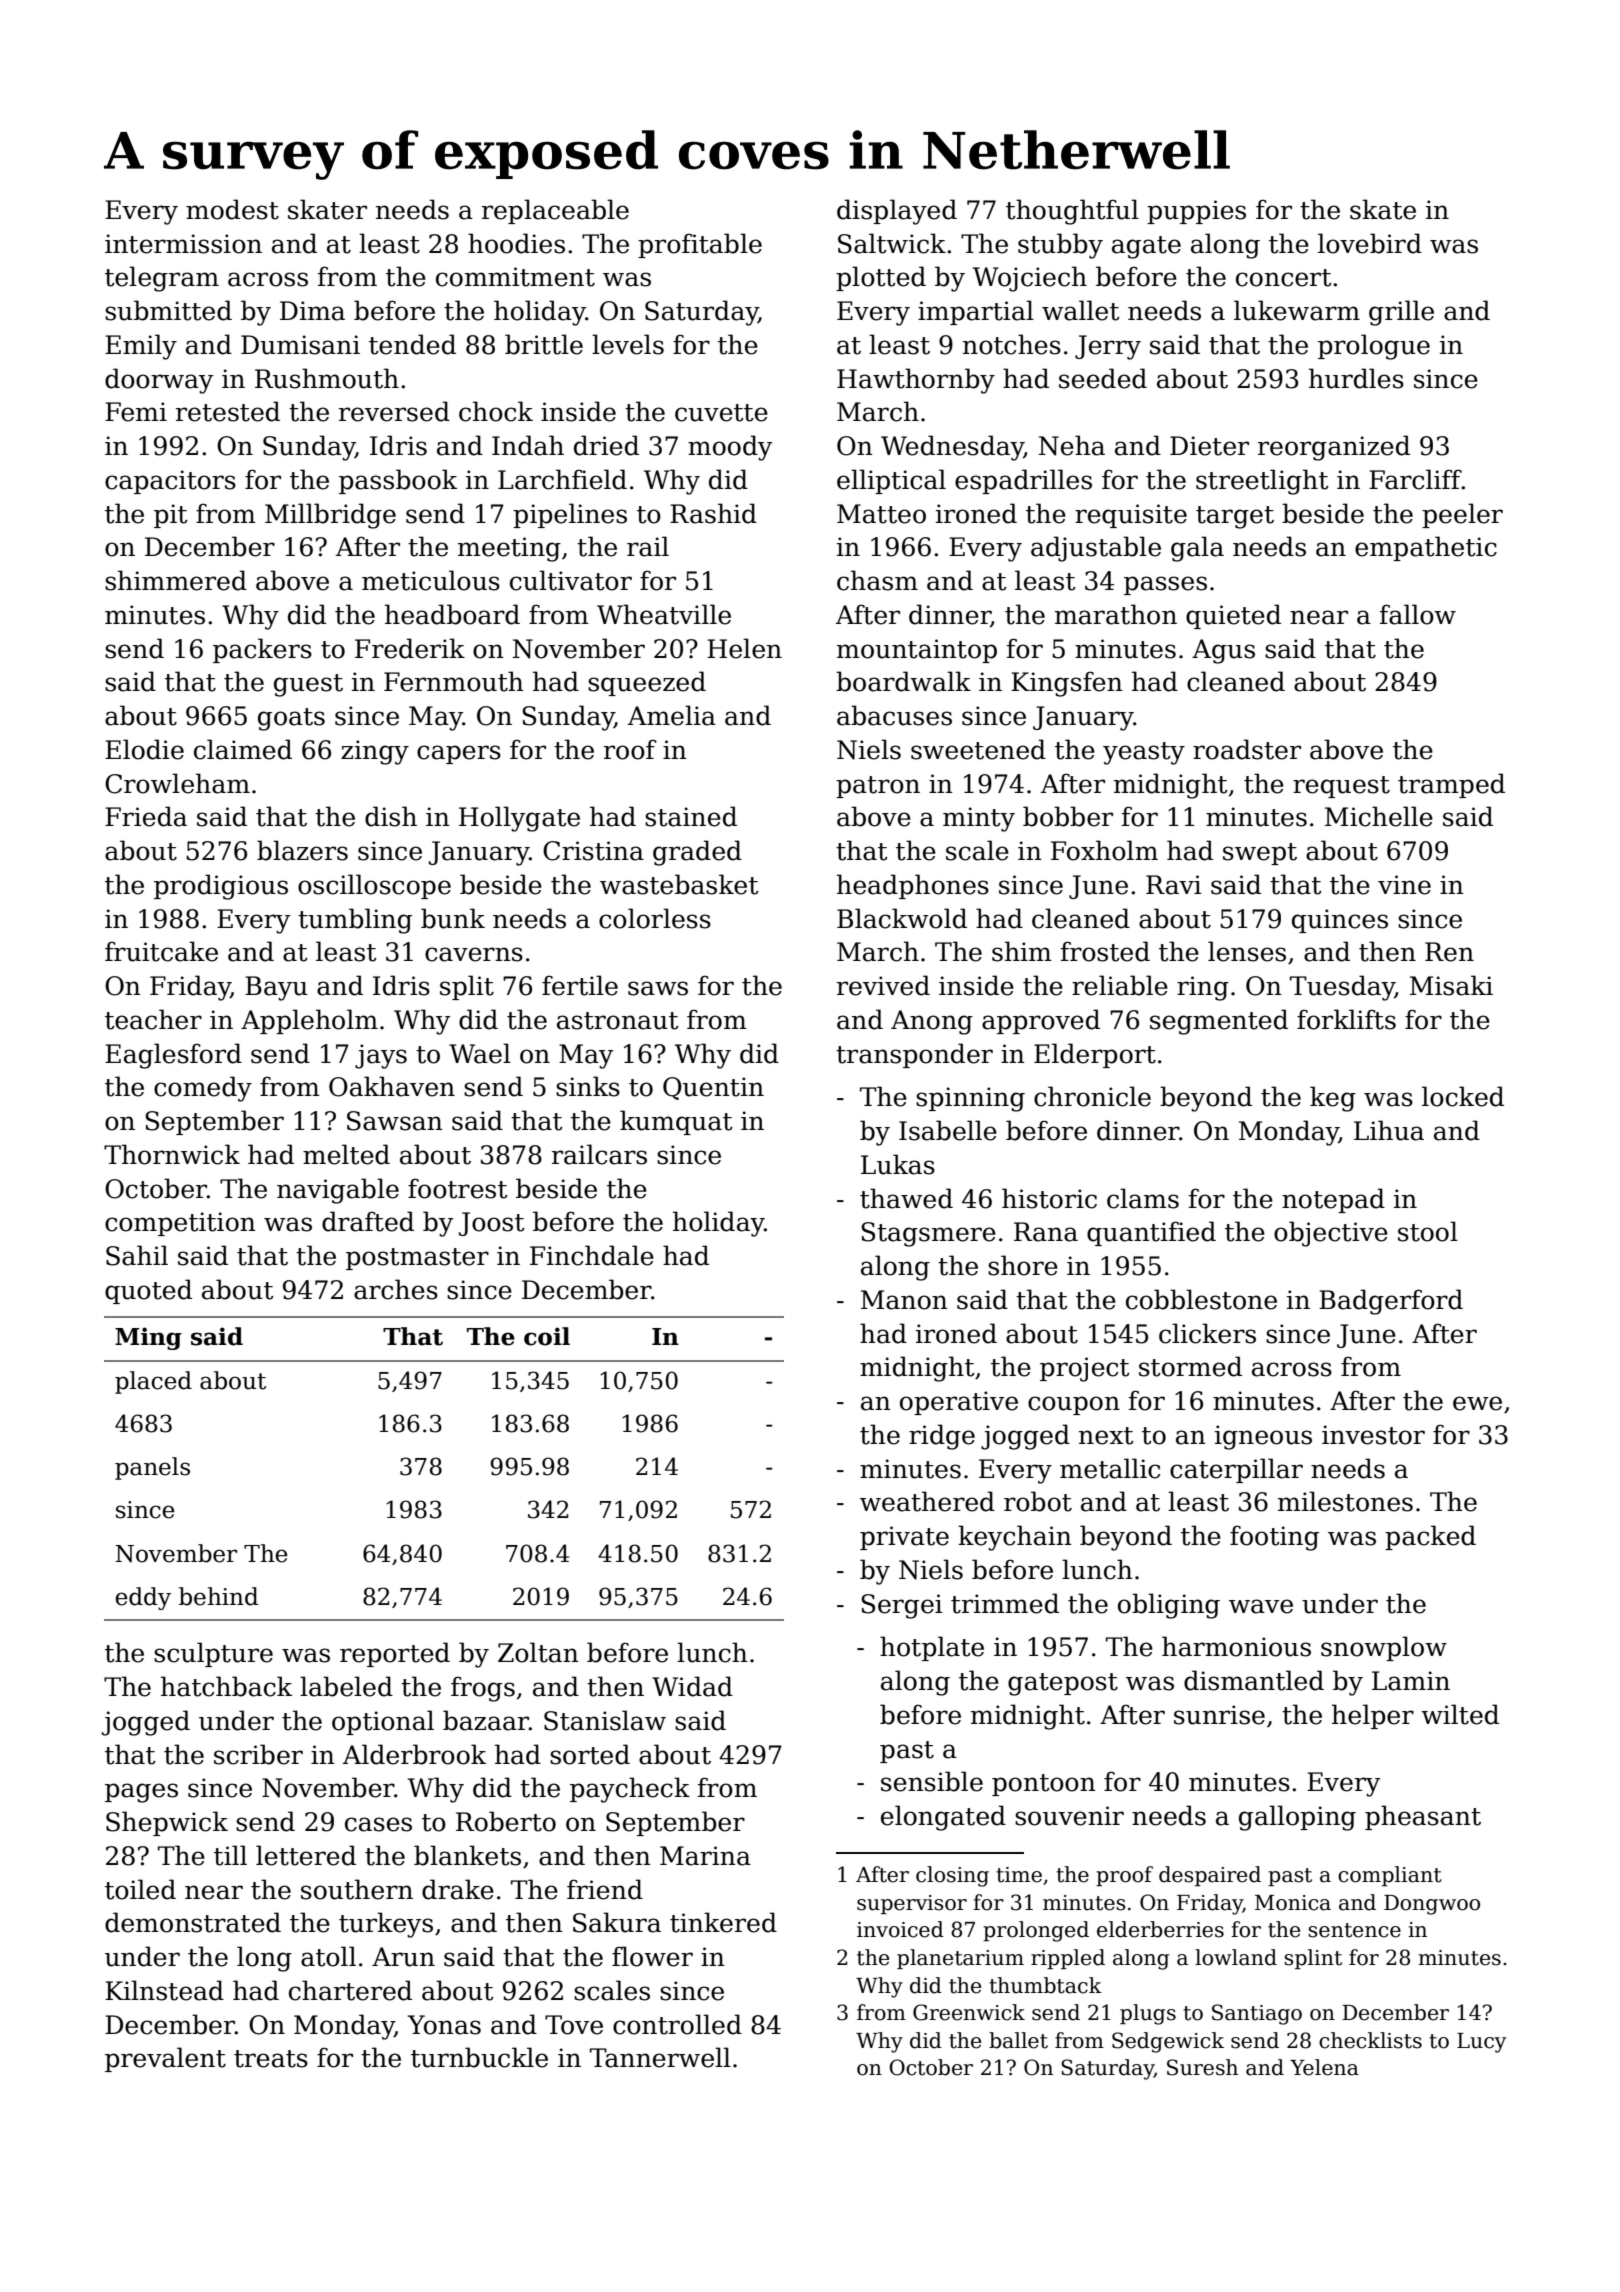 This screenshot has width=1620, height=2292. I want to click on Dongwoo, so click(1432, 1905).
